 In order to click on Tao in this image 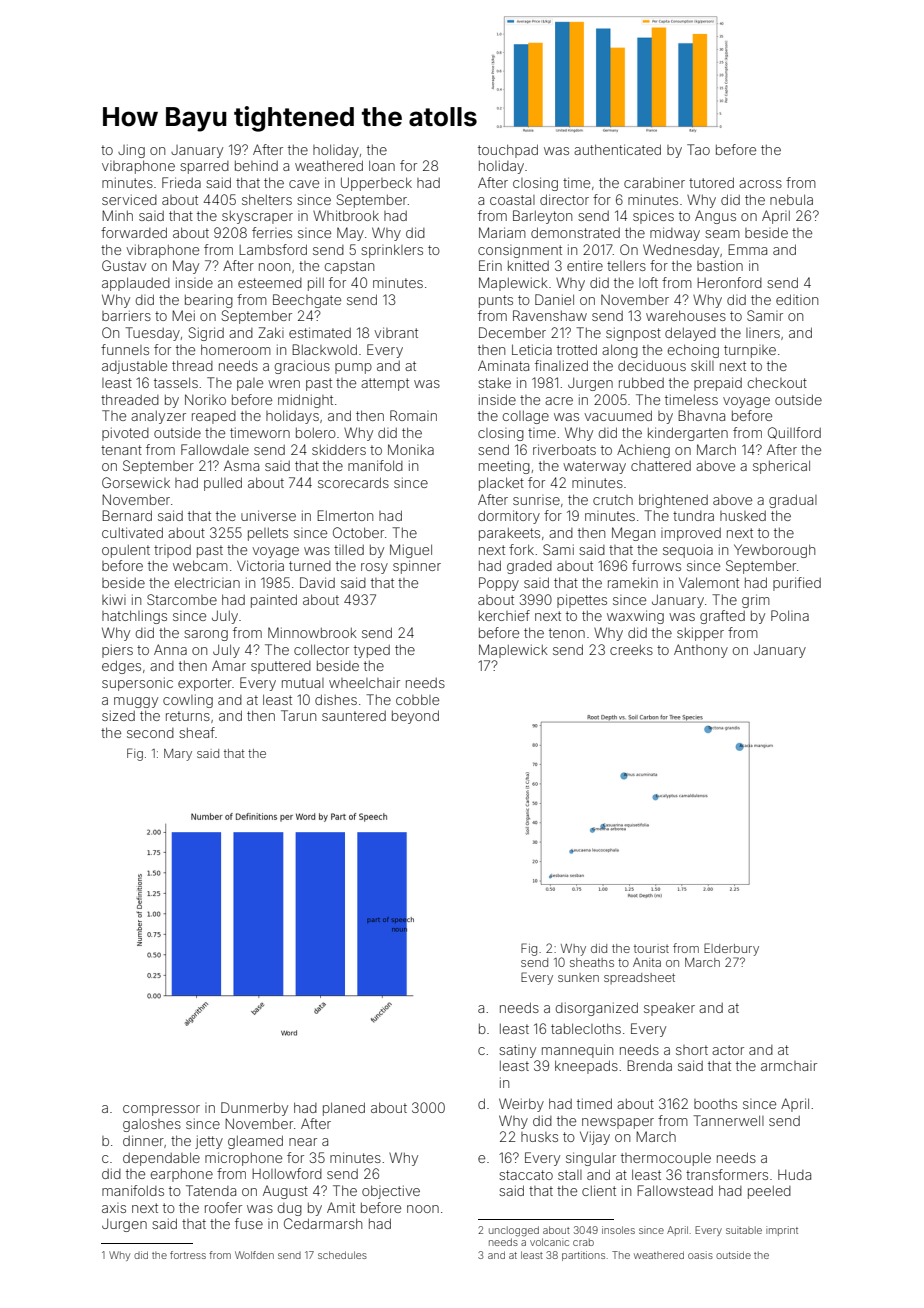, I will do `click(698, 149)`.
